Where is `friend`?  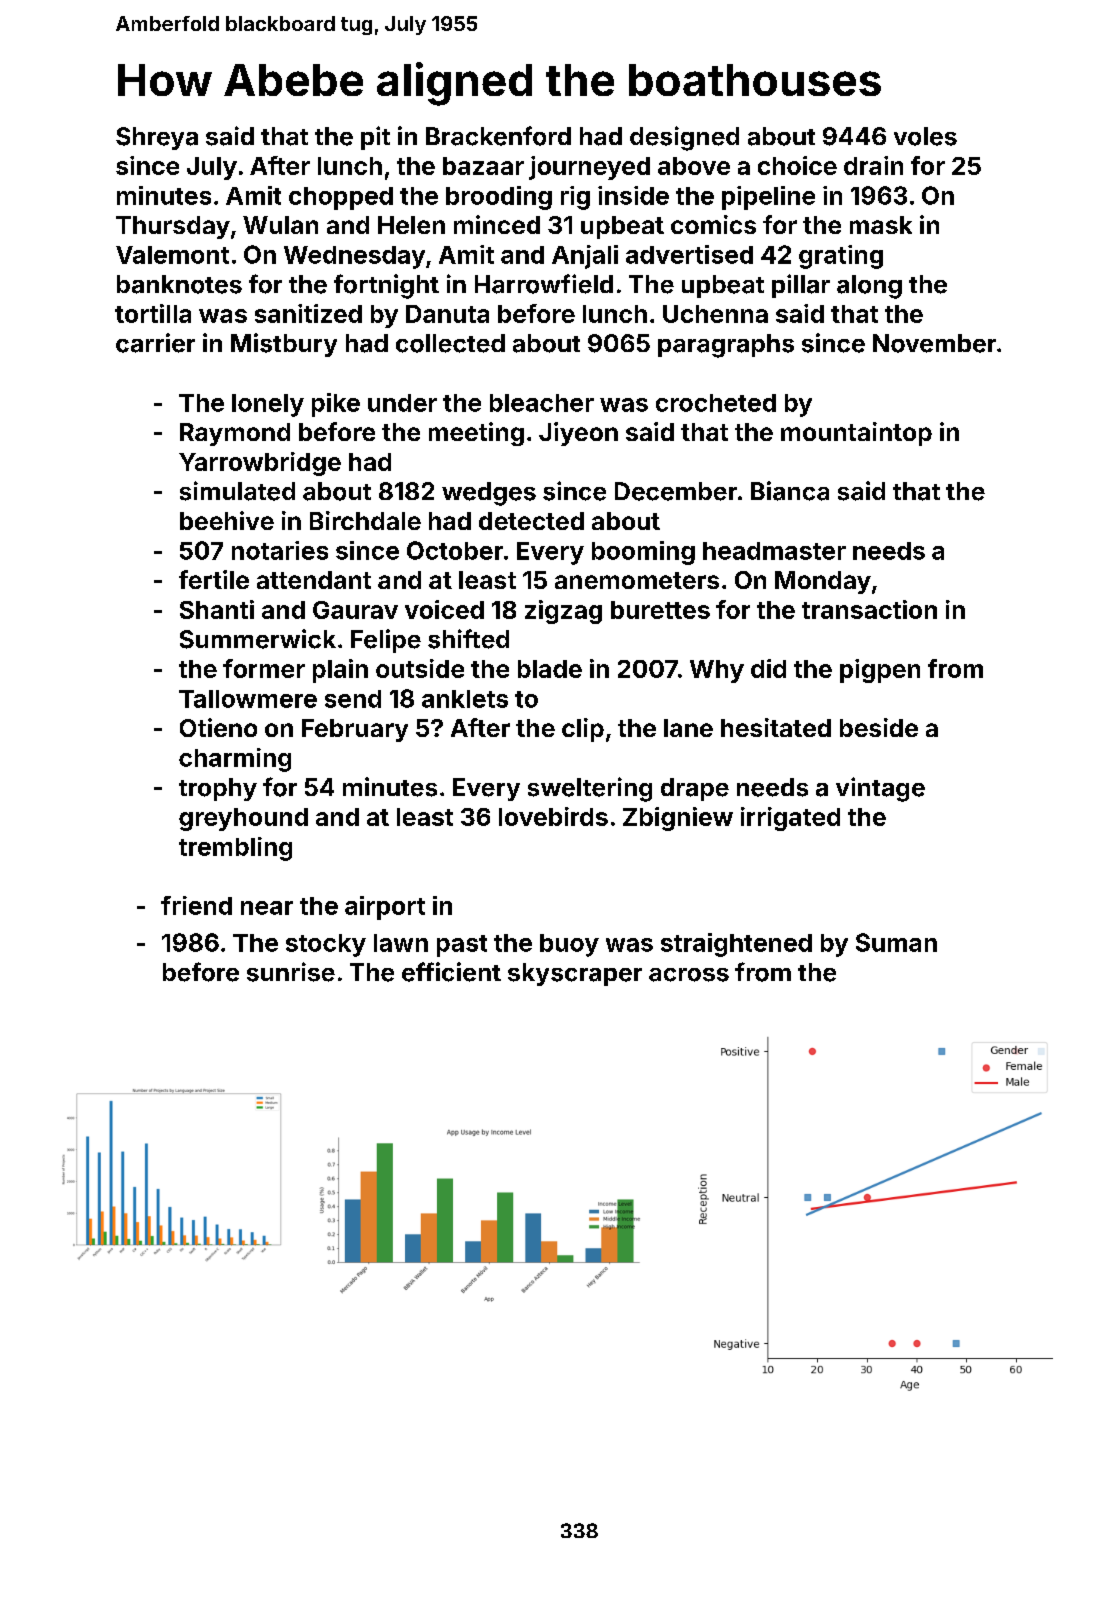
friend is located at coordinates (196, 905).
